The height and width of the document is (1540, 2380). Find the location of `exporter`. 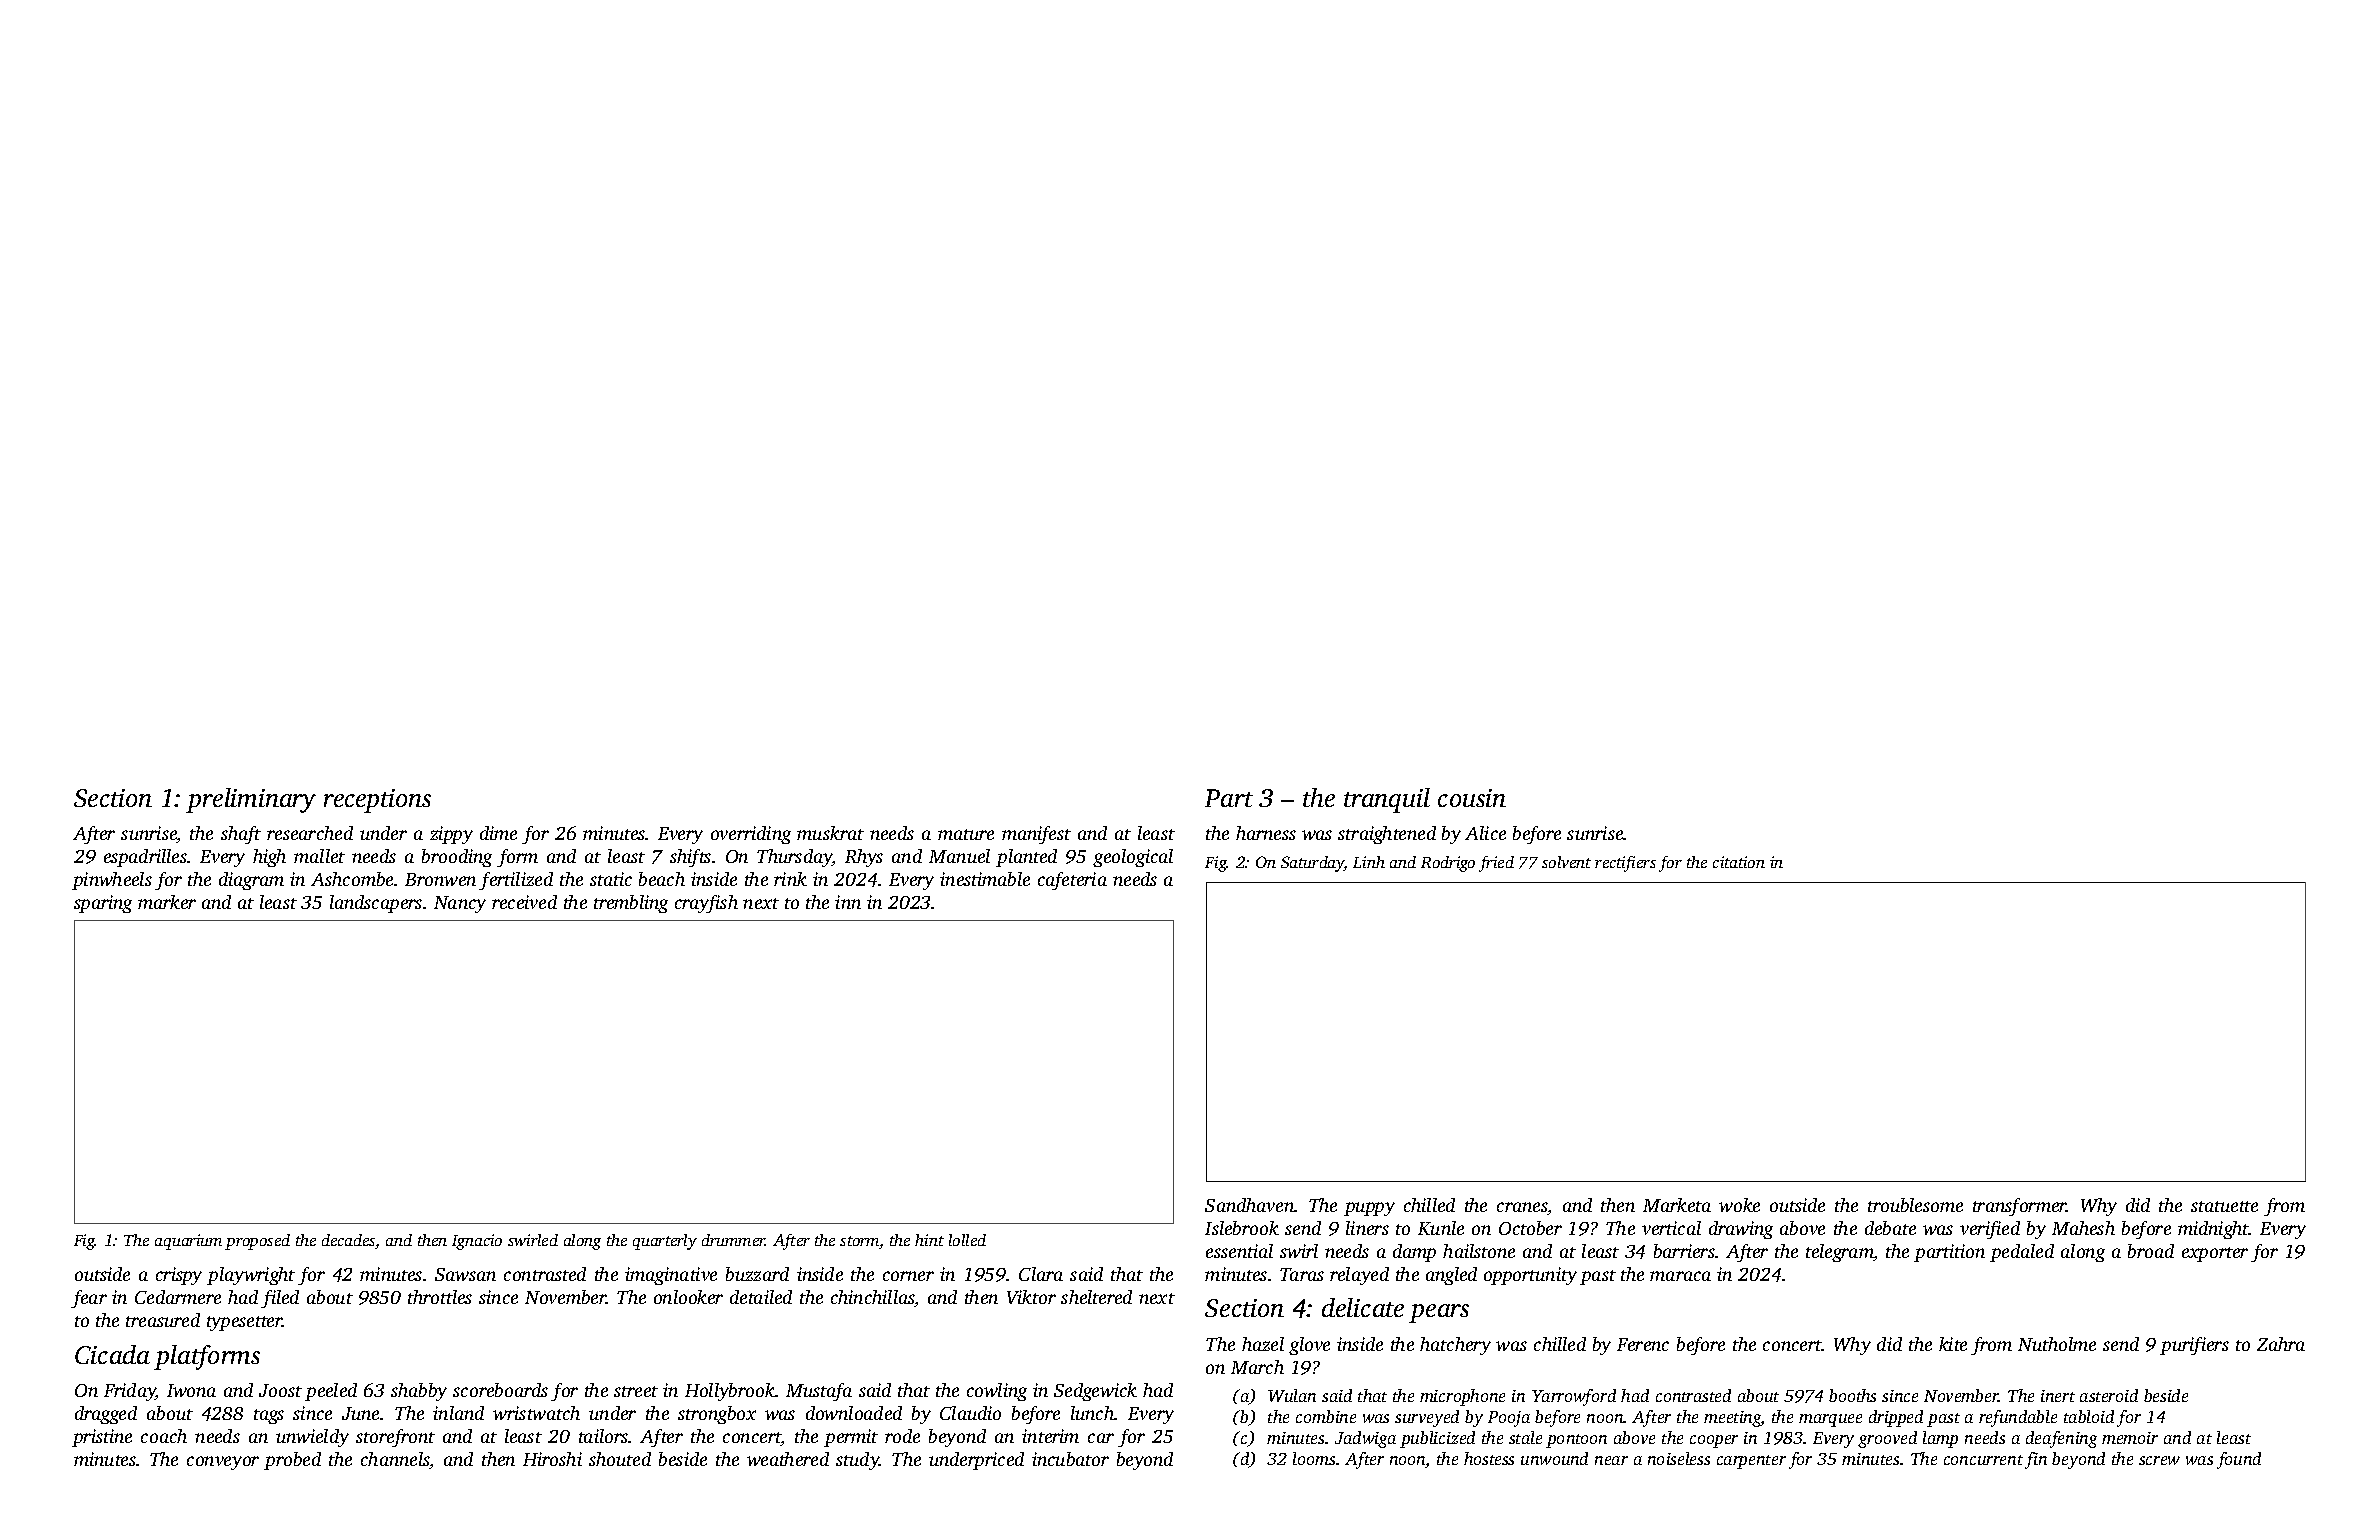

exporter is located at coordinates (2215, 1254).
